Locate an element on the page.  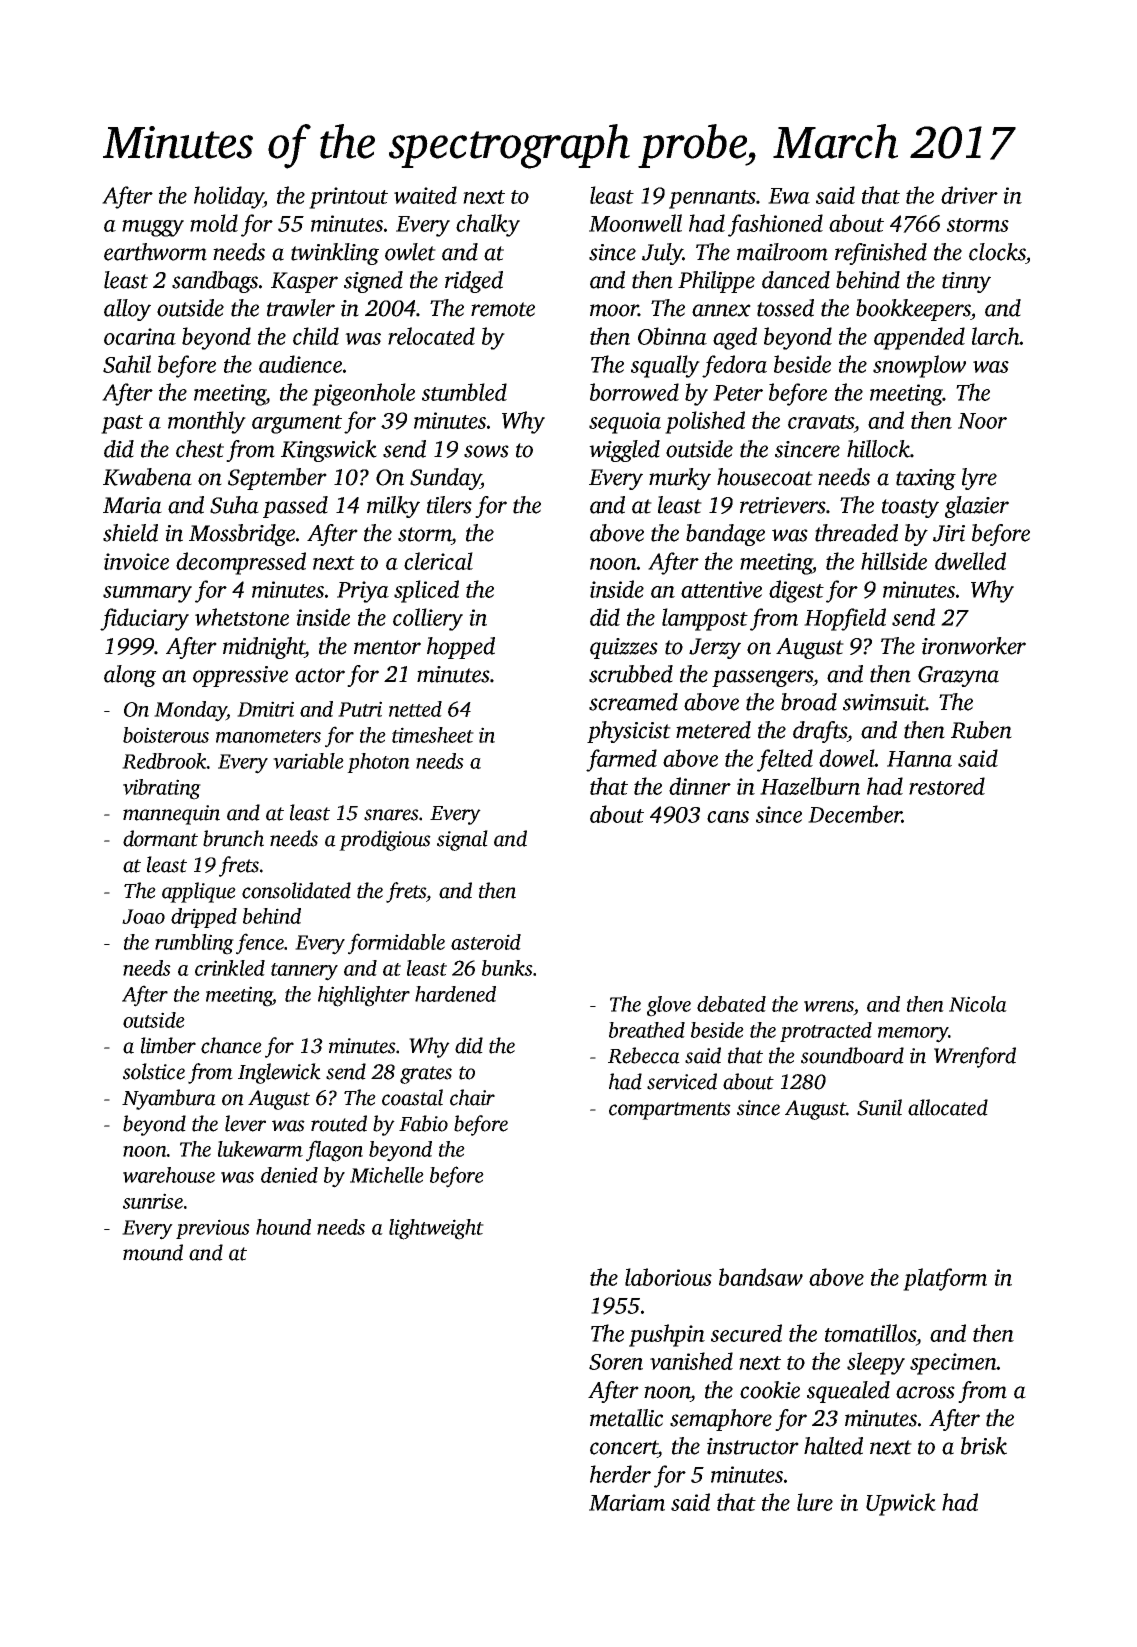
mound is located at coordinates (153, 1252).
